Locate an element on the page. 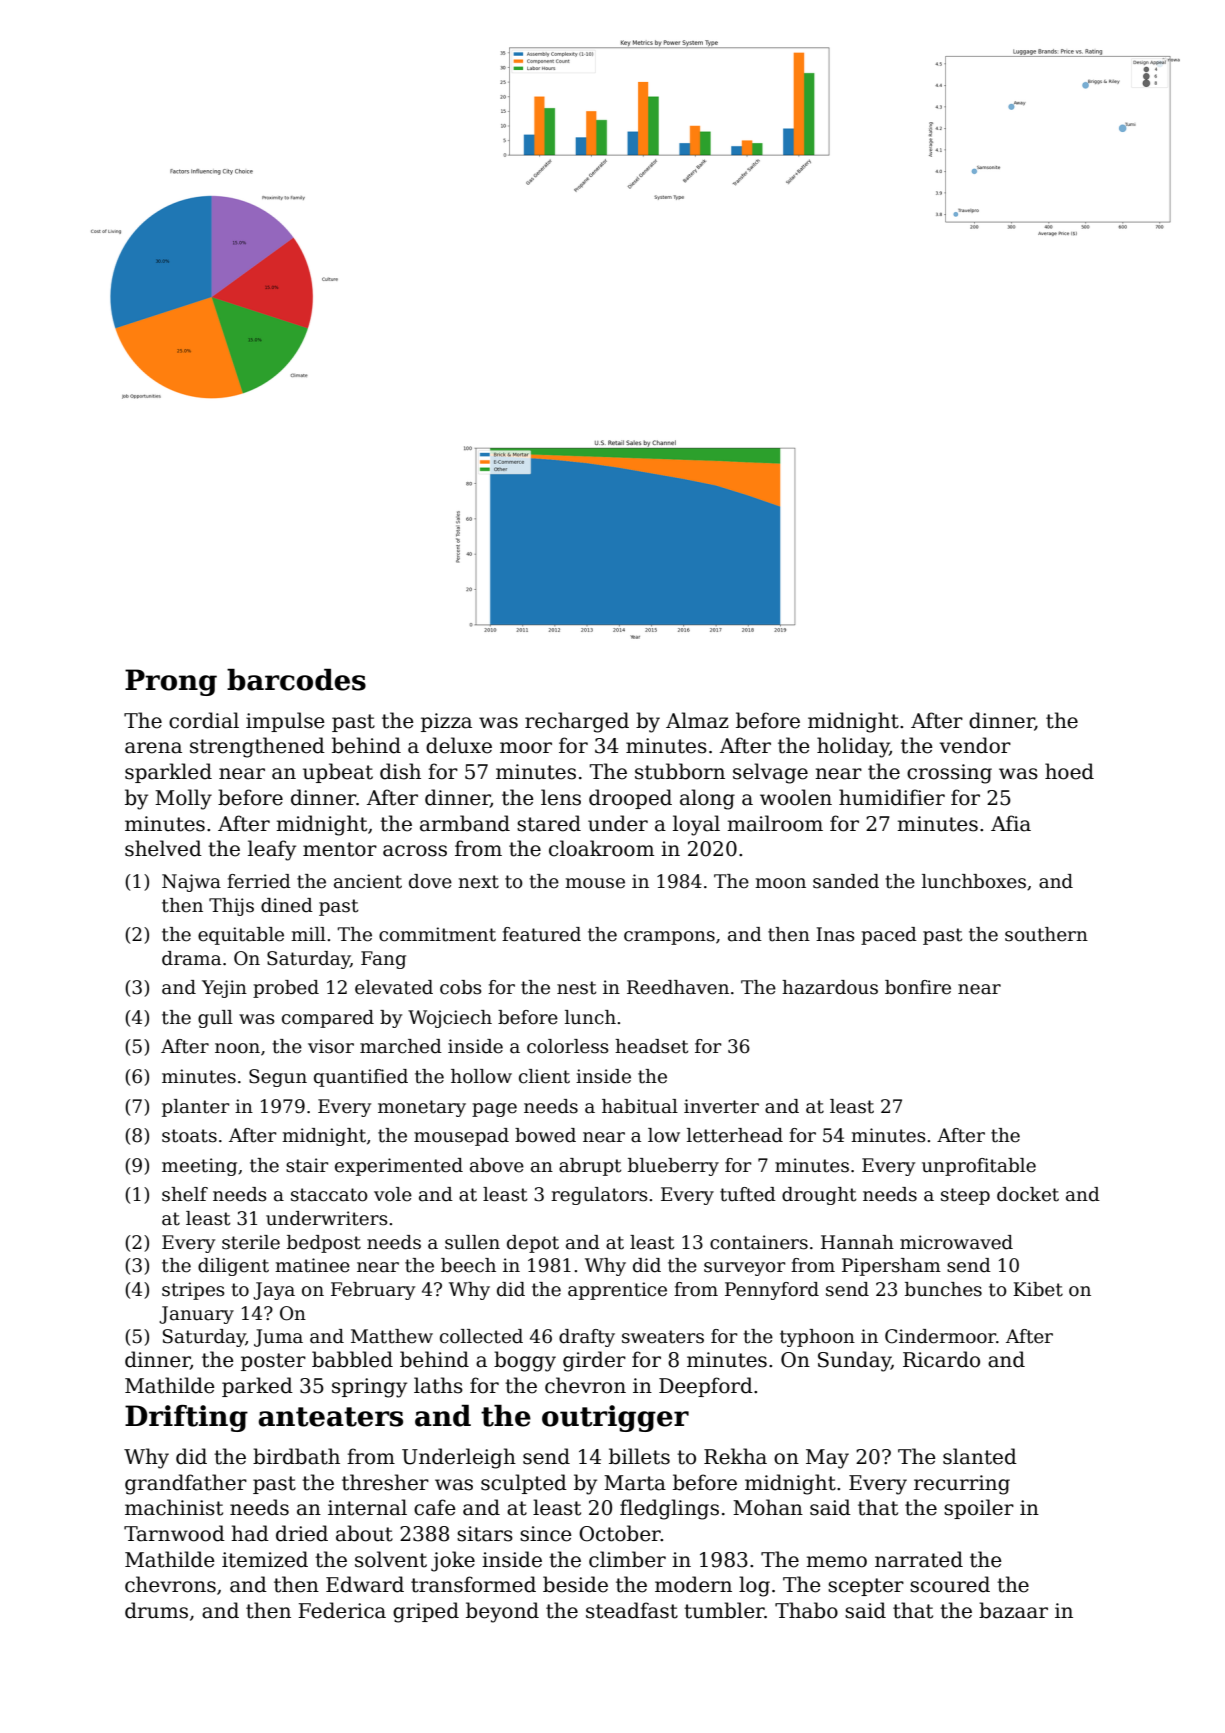 The height and width of the image is (1733, 1225). meeting is located at coordinates (199, 1167).
